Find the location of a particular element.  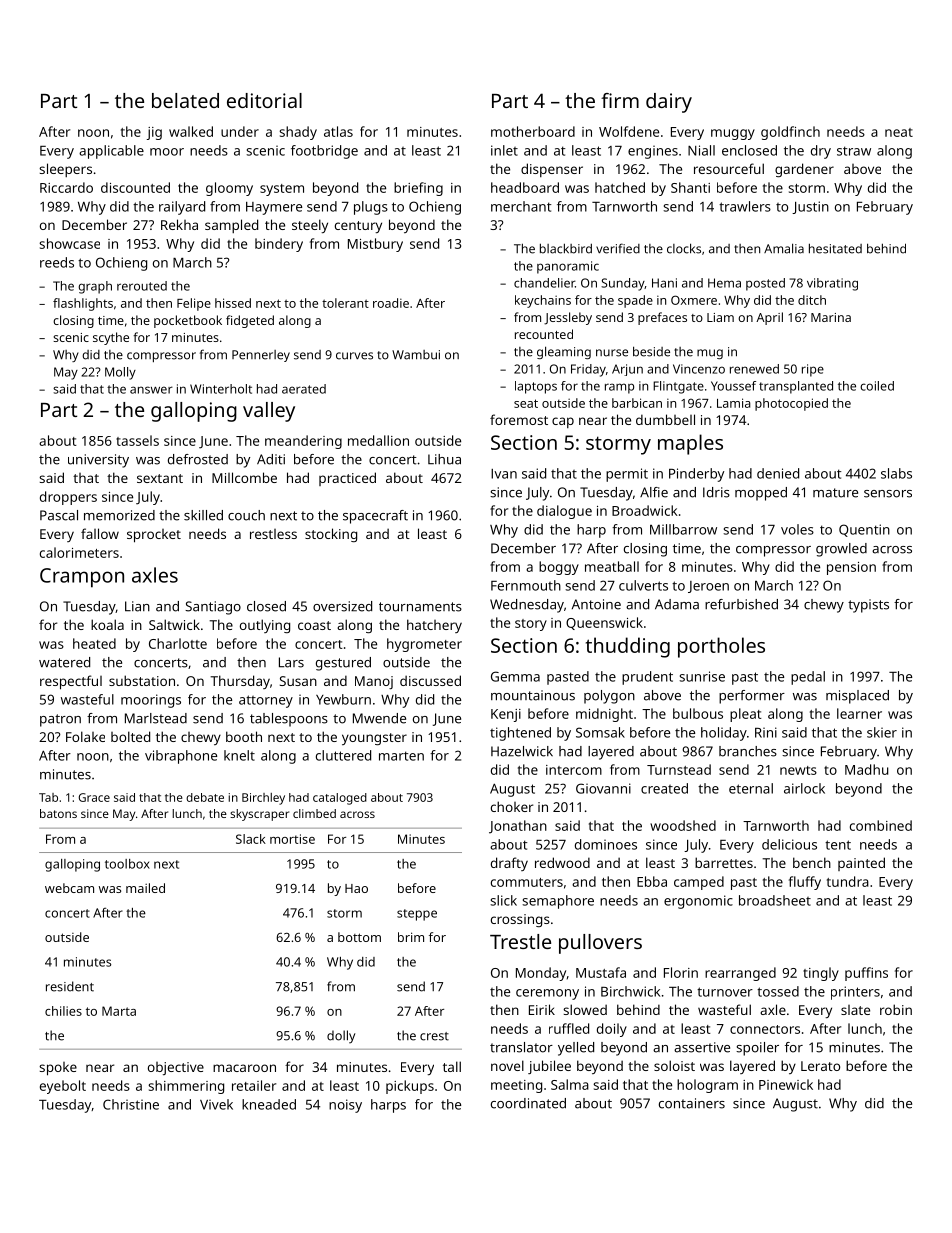

belated is located at coordinates (185, 100).
